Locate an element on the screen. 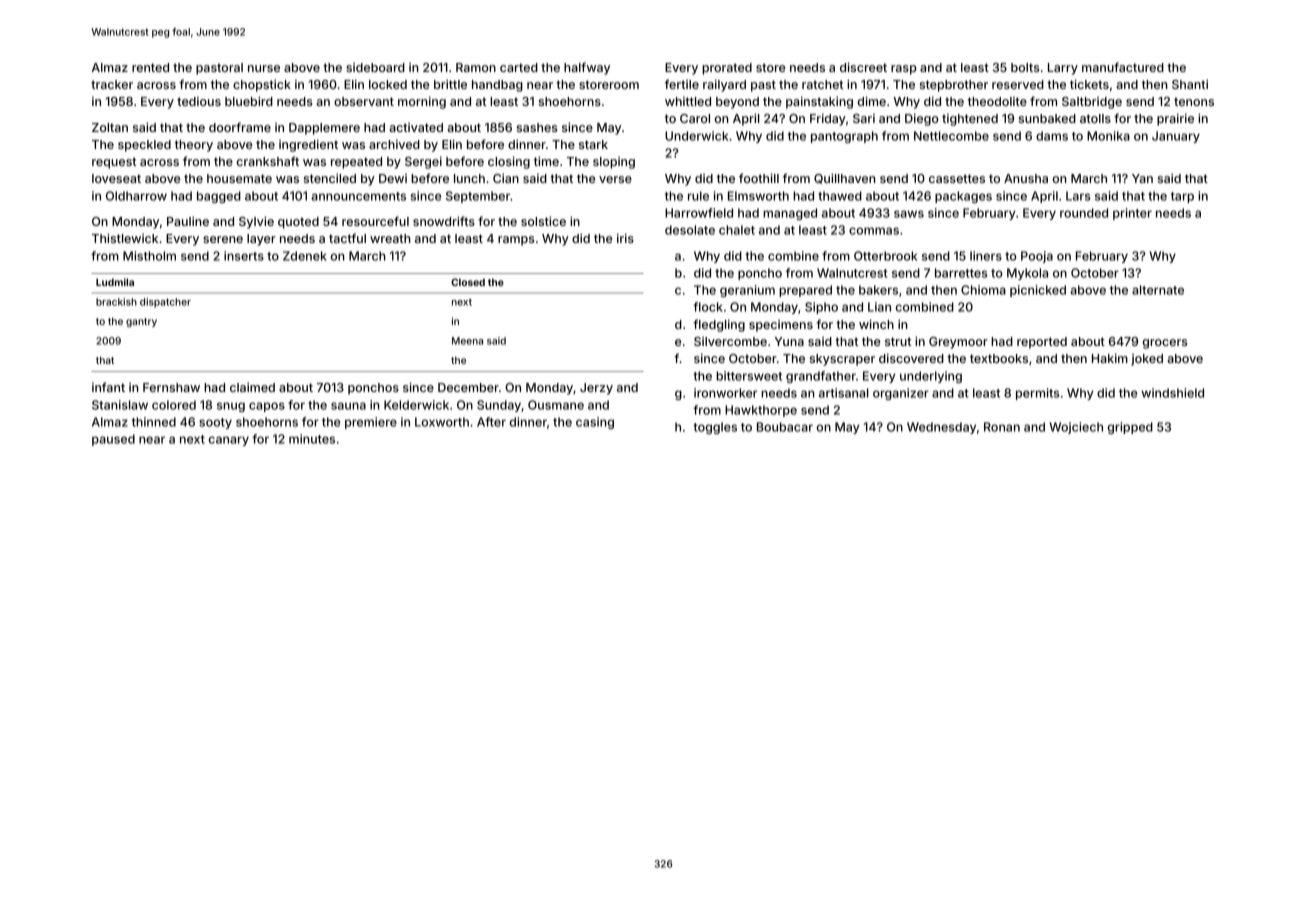 This screenshot has height=924, width=1308. prepared is located at coordinates (805, 291).
